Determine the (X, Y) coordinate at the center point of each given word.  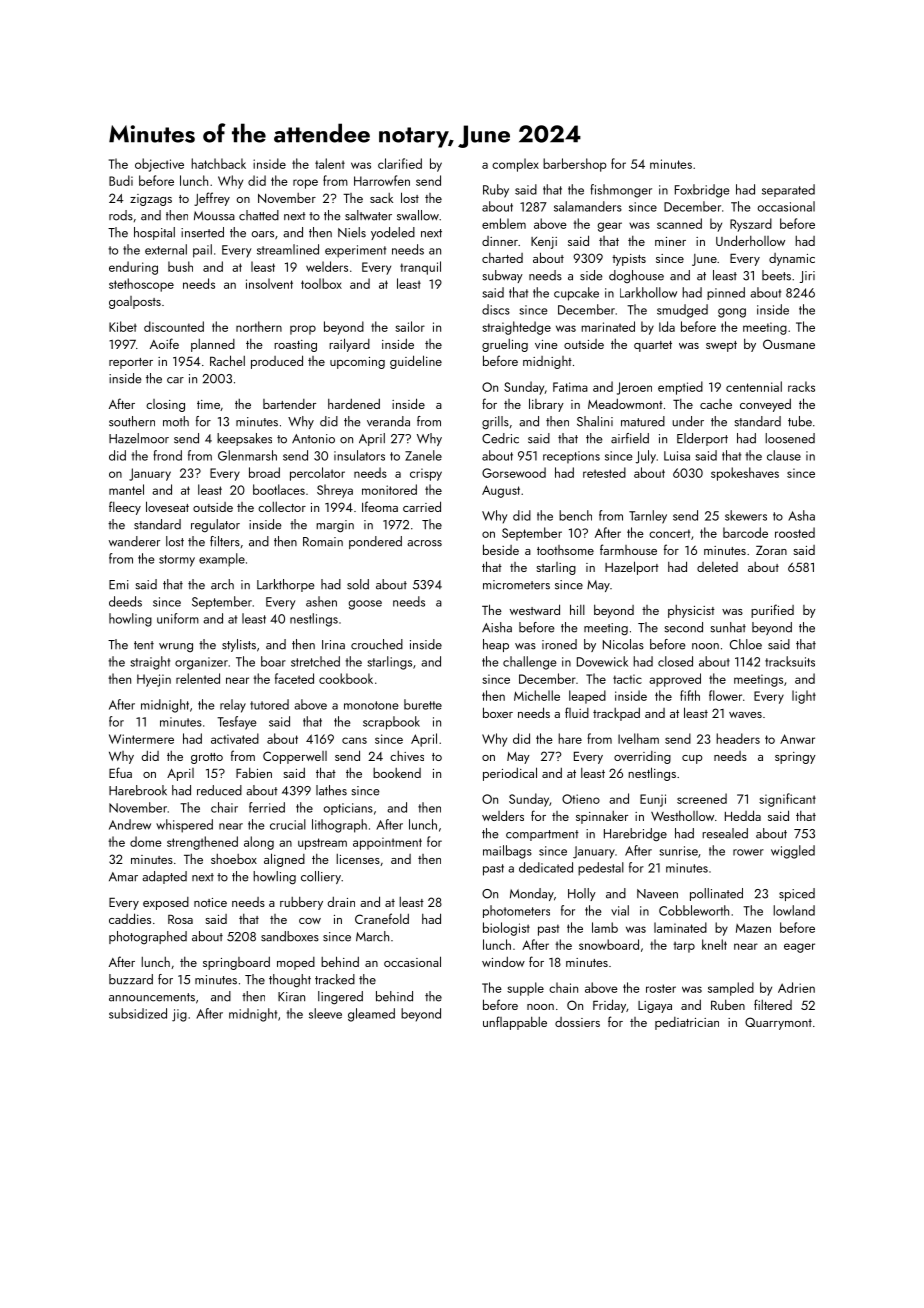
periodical (510, 774)
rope (305, 184)
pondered (375, 542)
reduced (219, 790)
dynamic (792, 259)
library (546, 405)
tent (144, 645)
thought (290, 980)
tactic (627, 679)
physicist (691, 611)
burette (423, 704)
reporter (131, 363)
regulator (215, 525)
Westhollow (682, 816)
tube (800, 421)
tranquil (420, 268)
